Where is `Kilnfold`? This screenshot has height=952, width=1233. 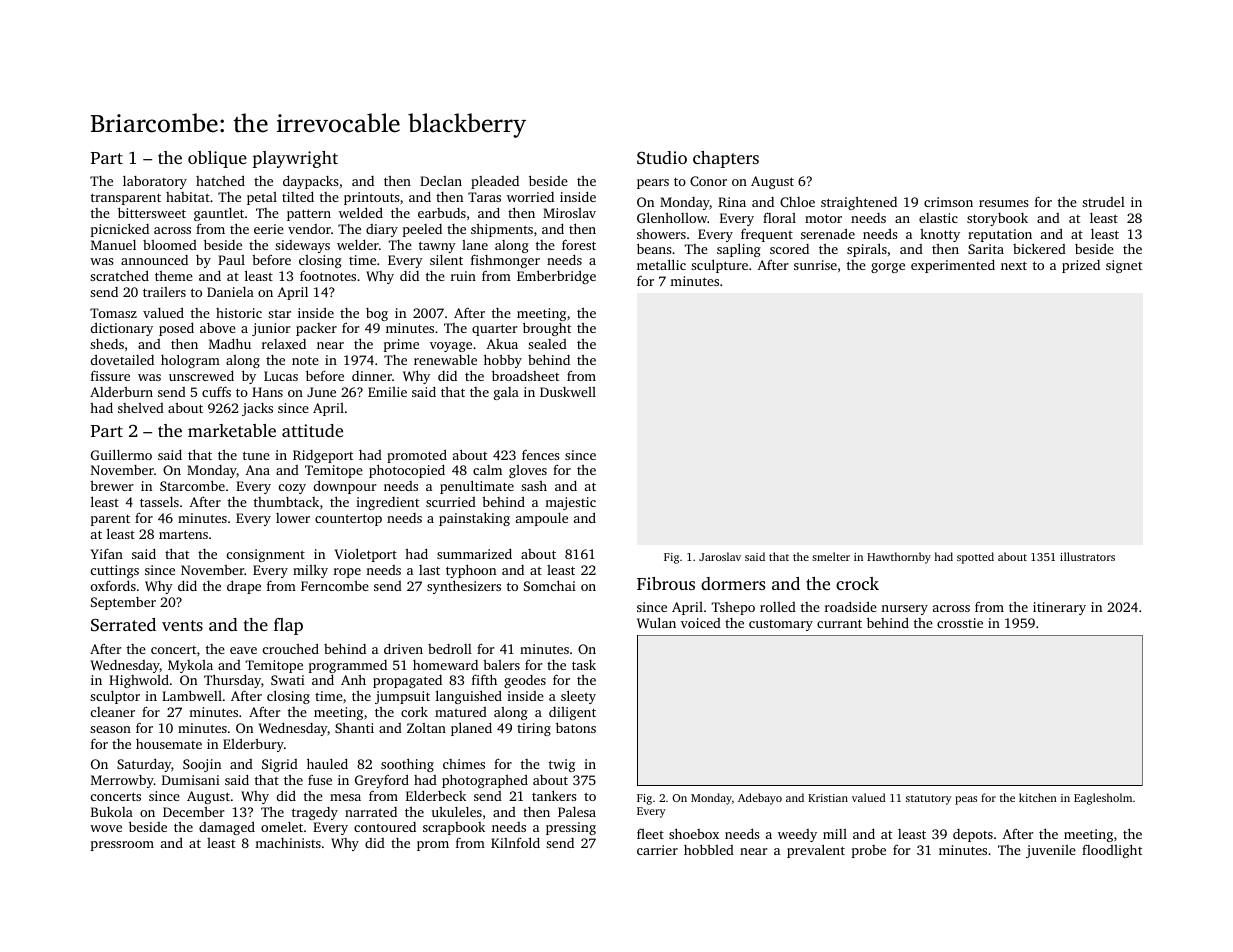 Kilnfold is located at coordinates (515, 842).
